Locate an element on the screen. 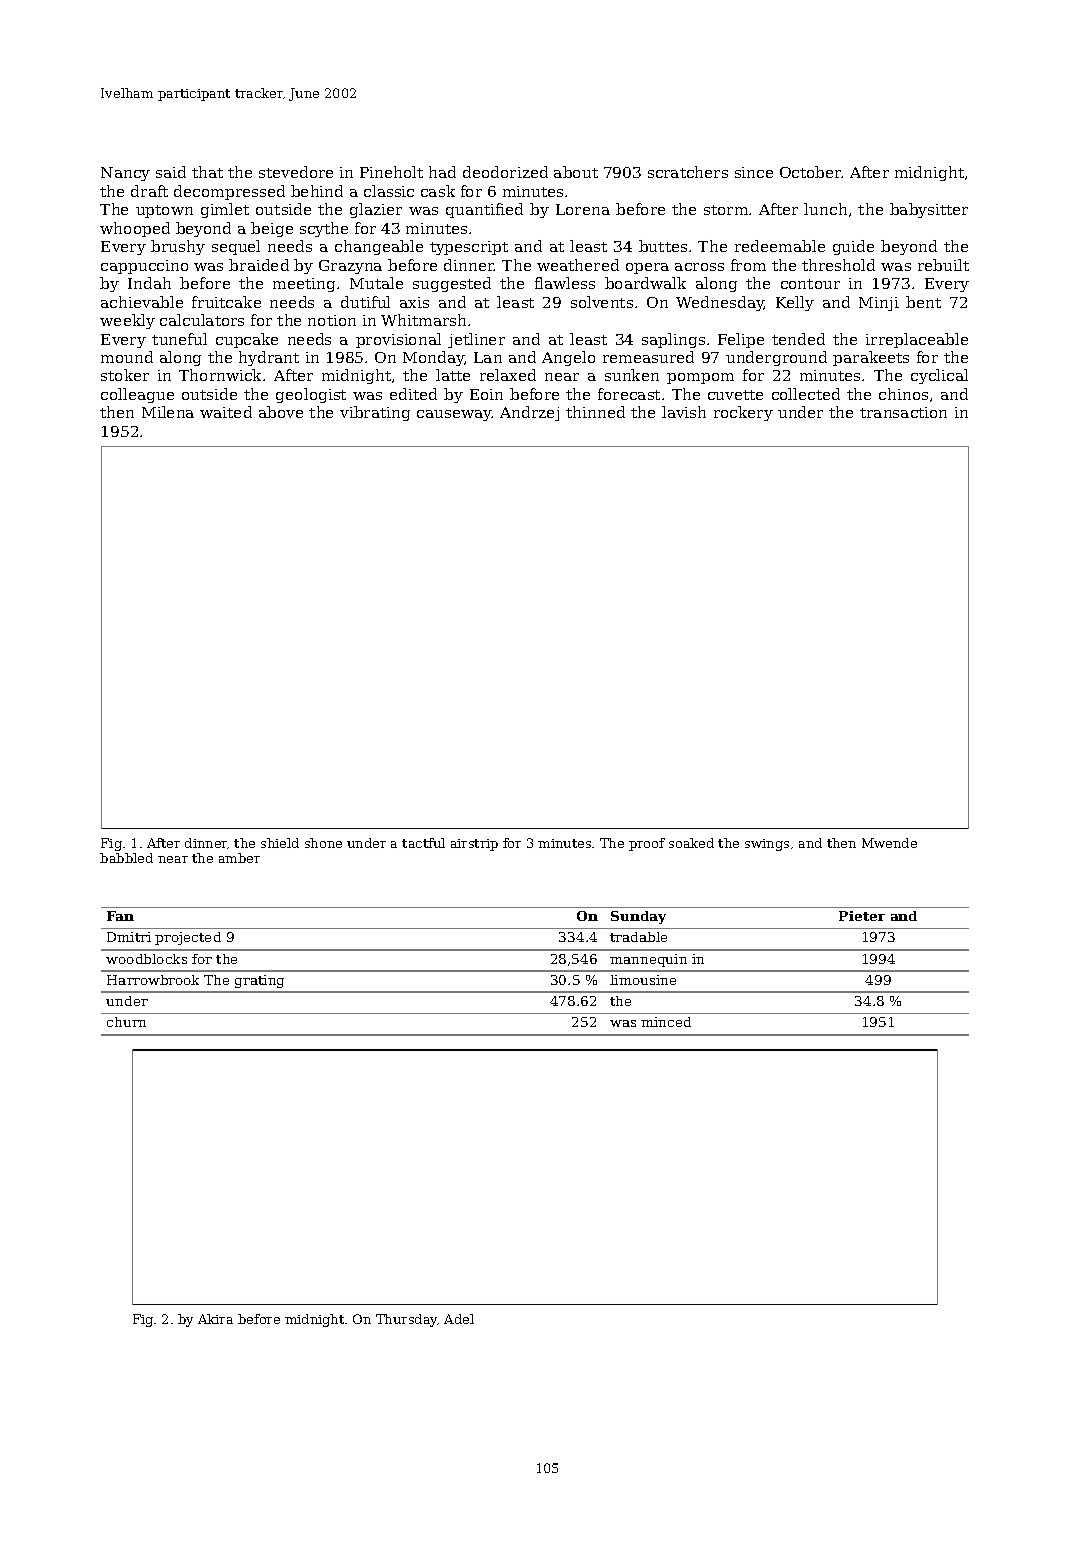  quantified is located at coordinates (484, 210).
